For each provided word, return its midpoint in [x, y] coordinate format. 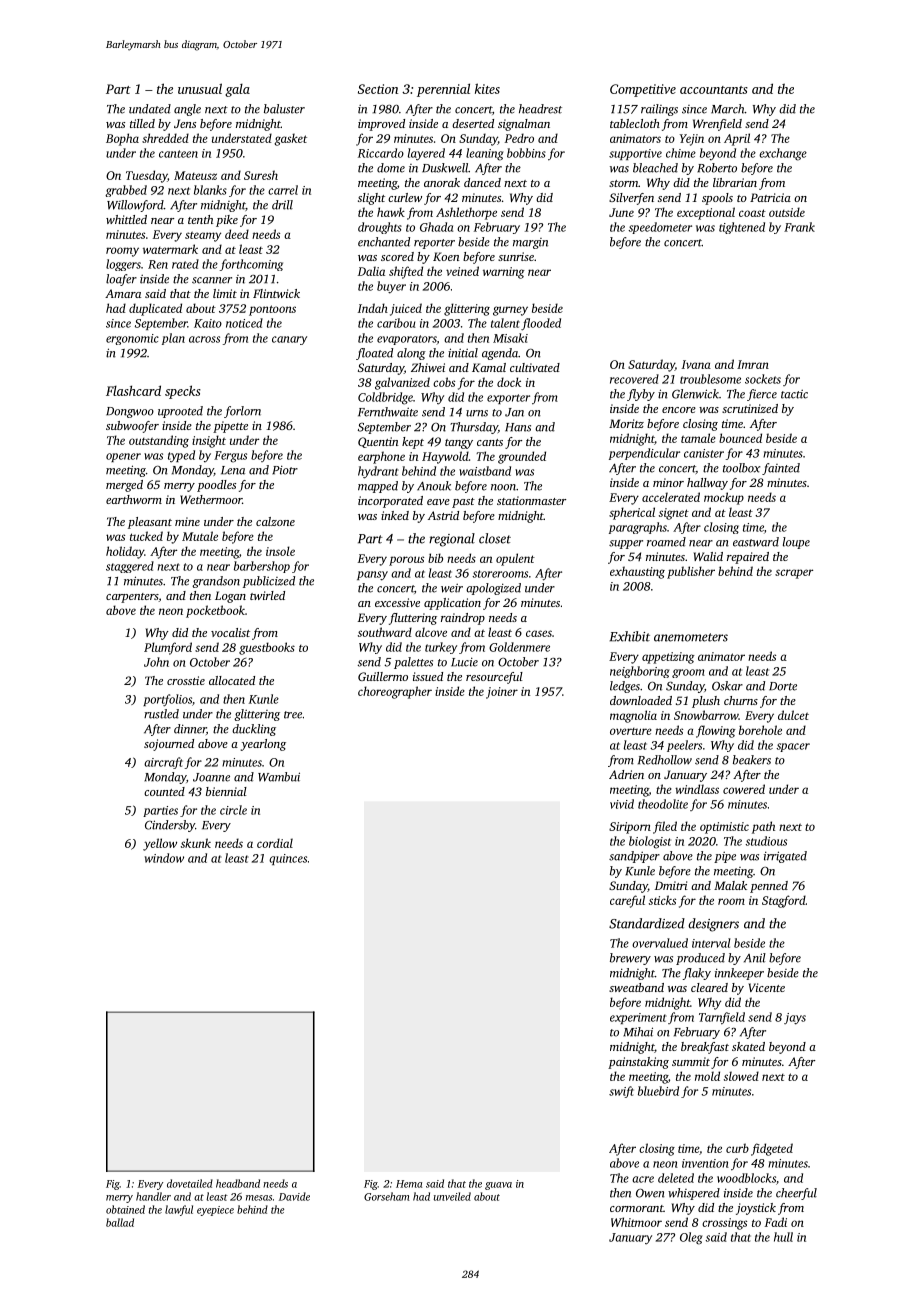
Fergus [230, 457]
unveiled [452, 1196]
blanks [210, 190]
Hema [409, 1184]
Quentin [378, 442]
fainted [781, 469]
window [164, 858]
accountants [714, 90]
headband [238, 1183]
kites [487, 88]
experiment [638, 1018]
